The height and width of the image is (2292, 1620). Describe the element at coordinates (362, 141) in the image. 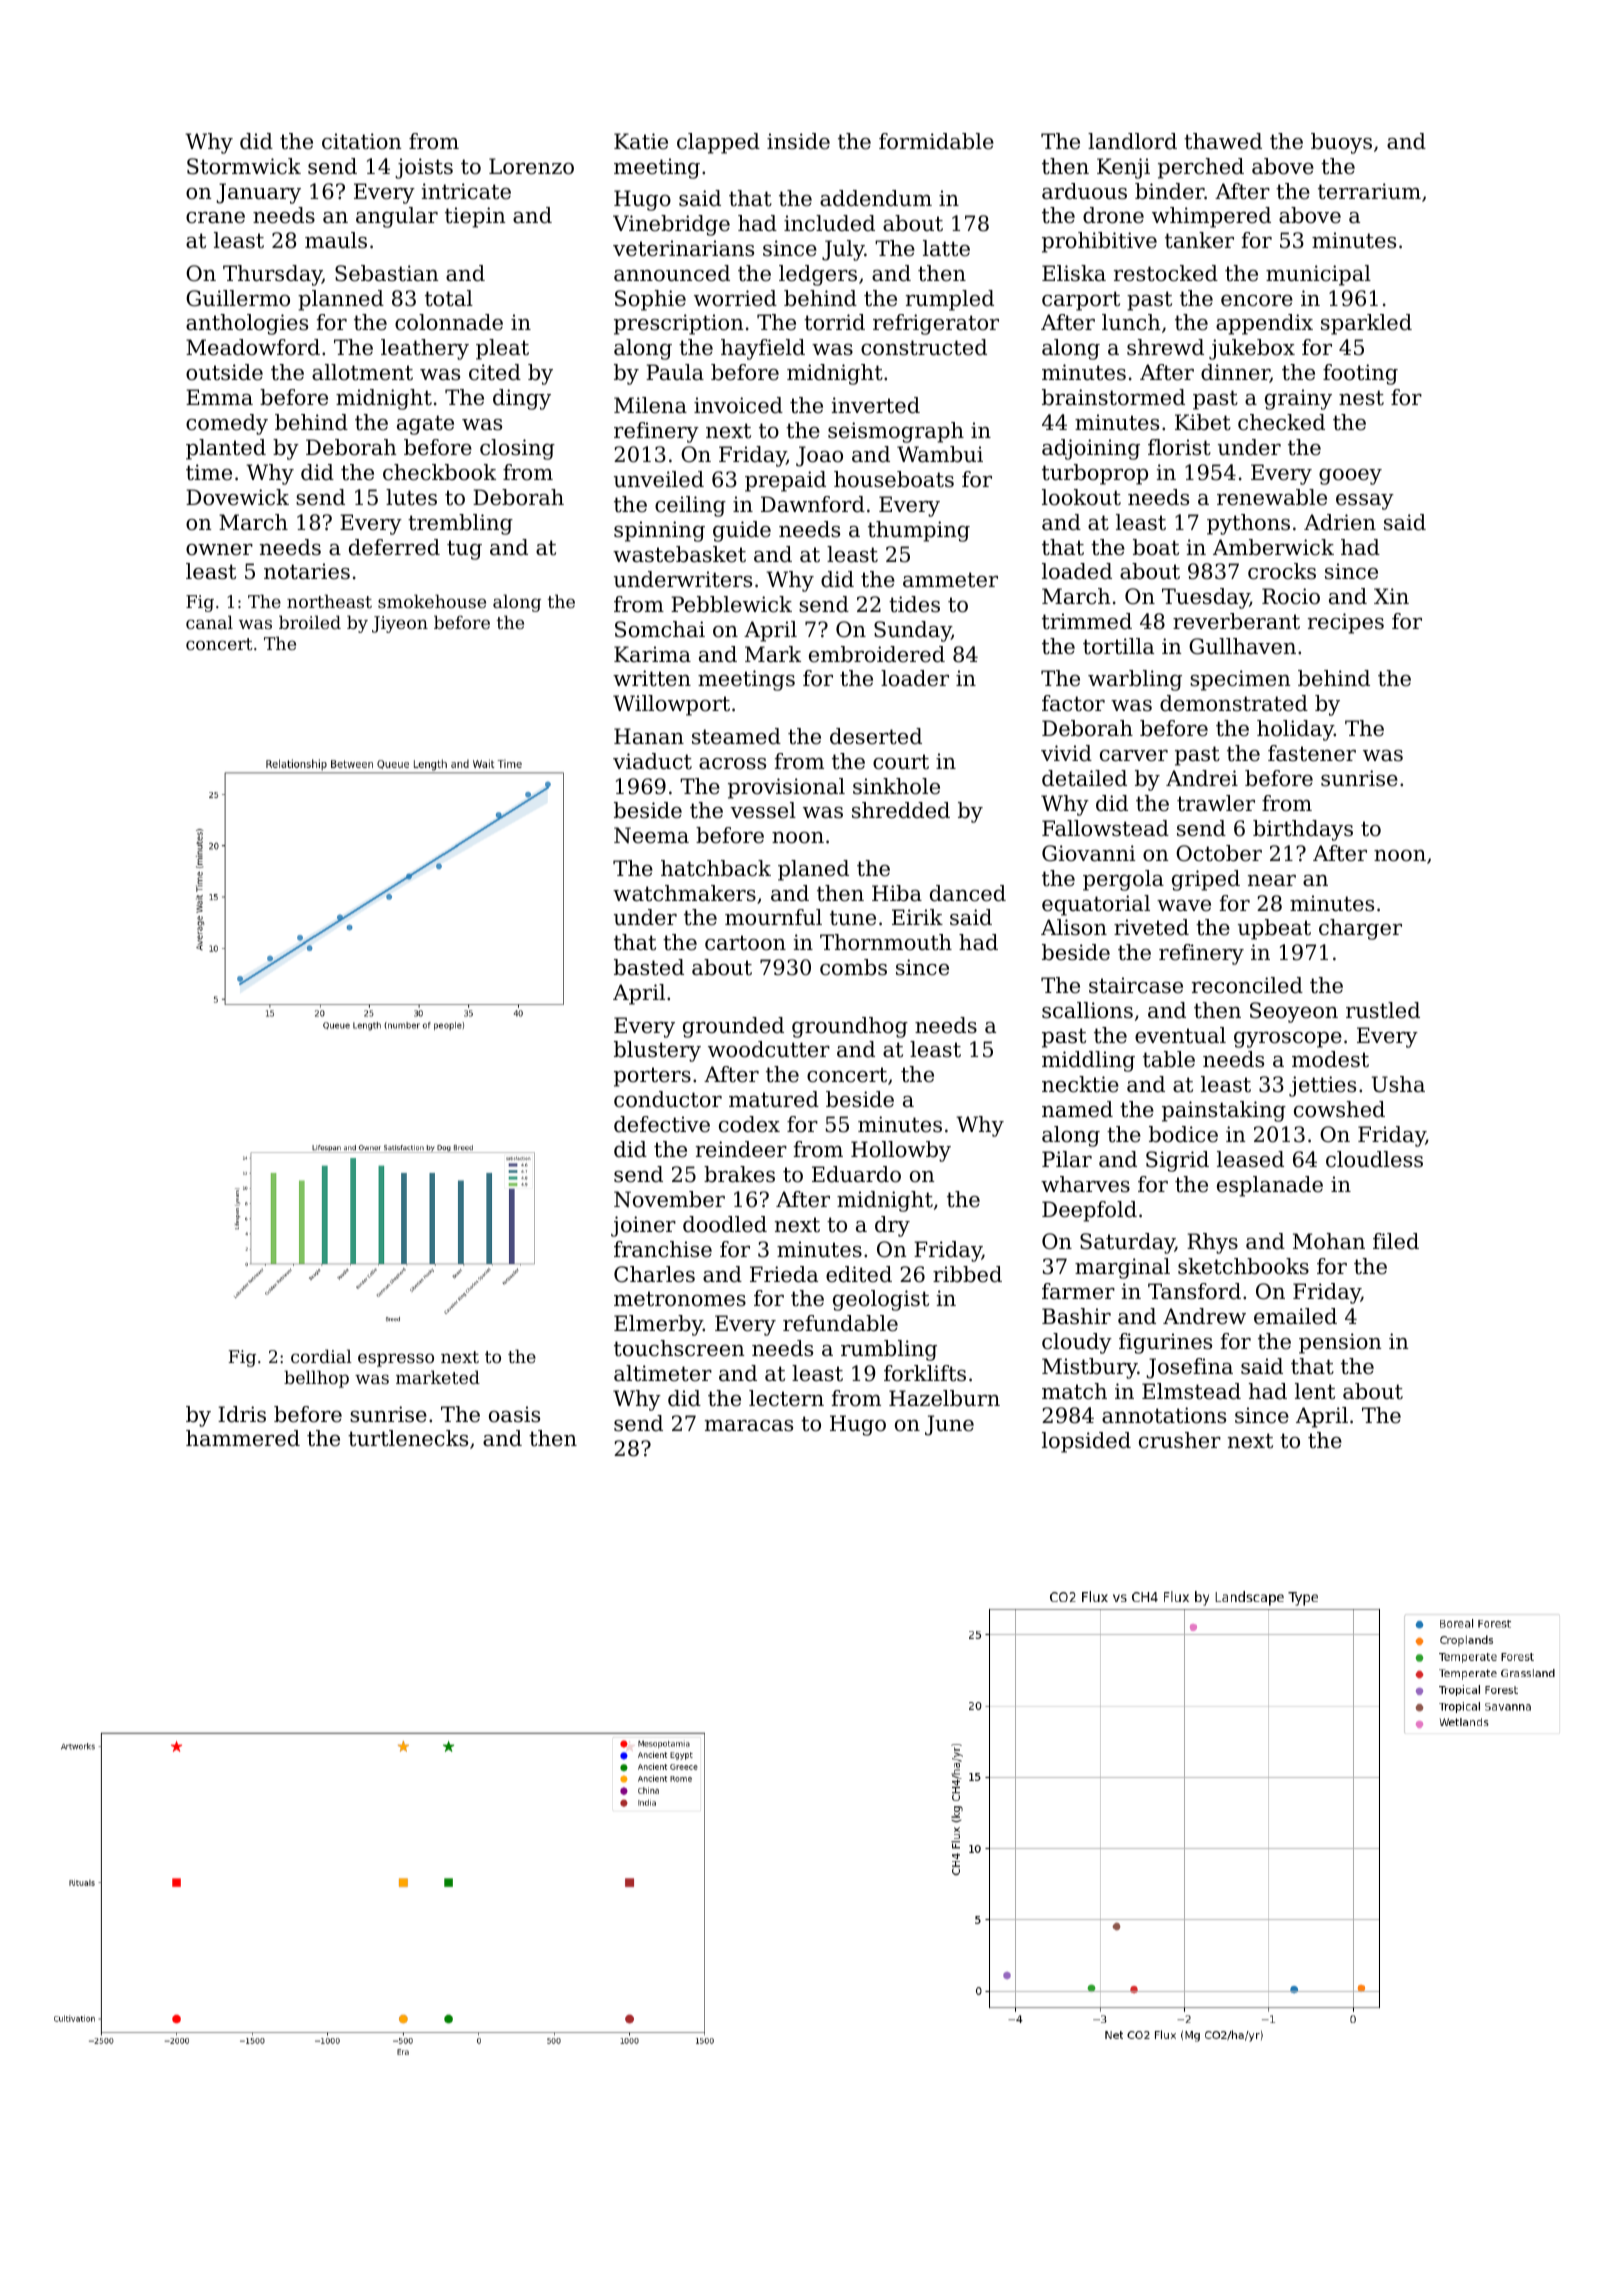

I see `citation` at that location.
